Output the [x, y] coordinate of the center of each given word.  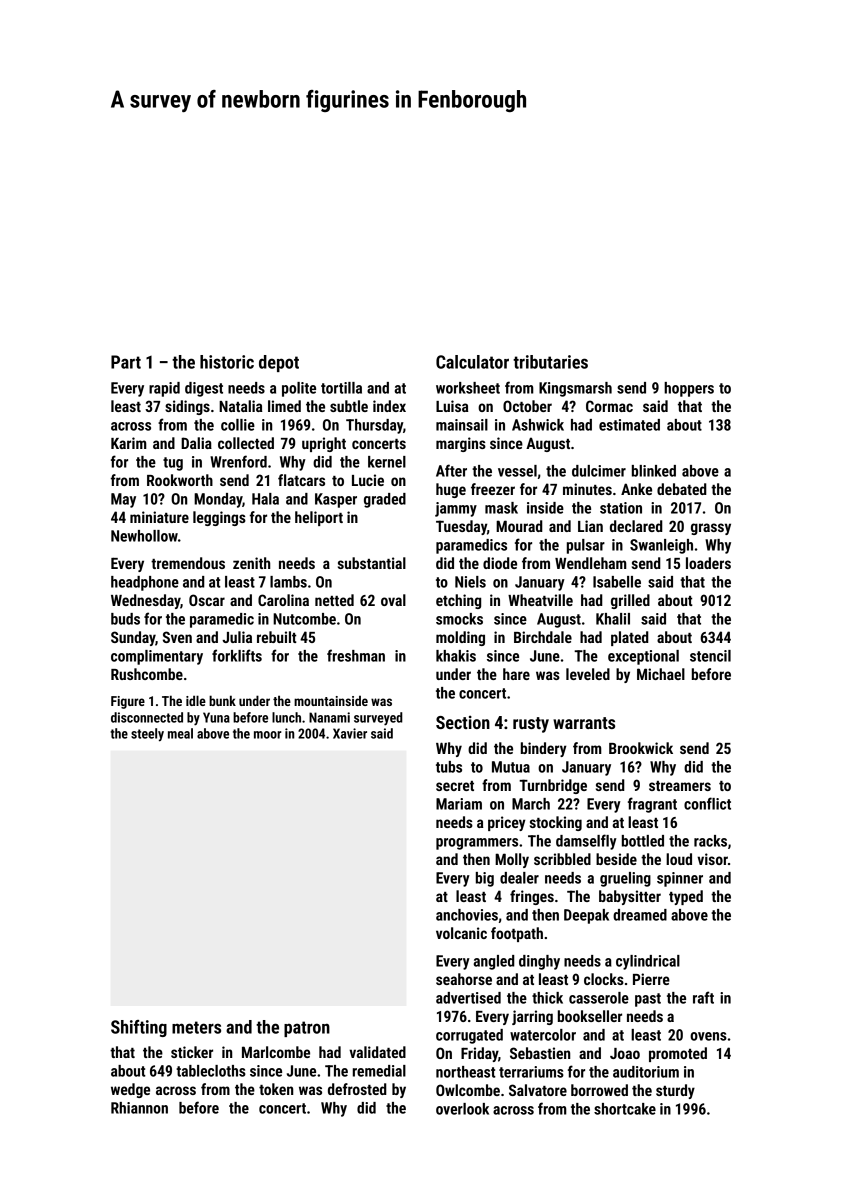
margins [461, 444]
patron [307, 1029]
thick [547, 998]
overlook [462, 1109]
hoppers [689, 389]
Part [126, 362]
